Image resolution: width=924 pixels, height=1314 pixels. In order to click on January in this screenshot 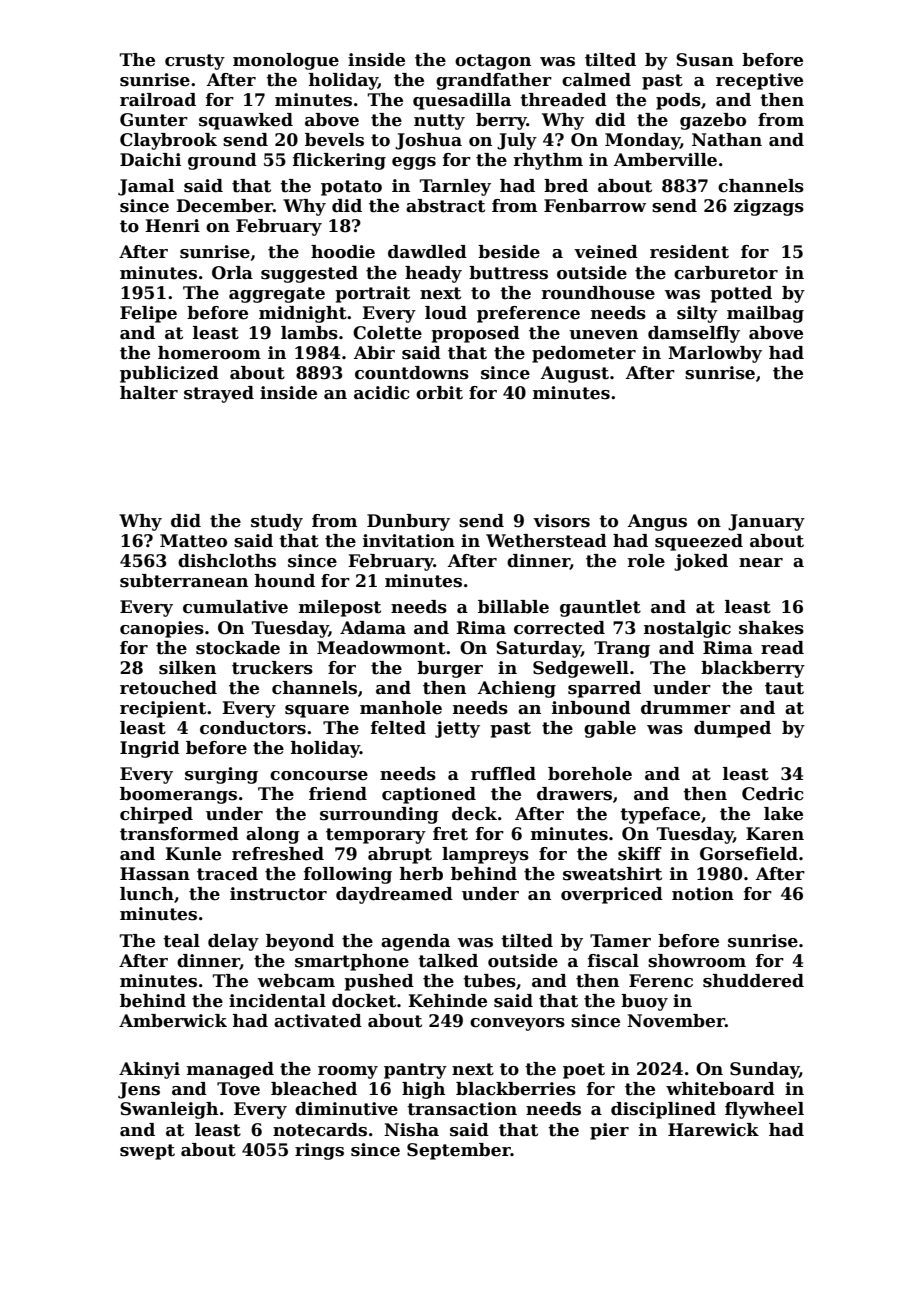, I will do `click(766, 522)`.
